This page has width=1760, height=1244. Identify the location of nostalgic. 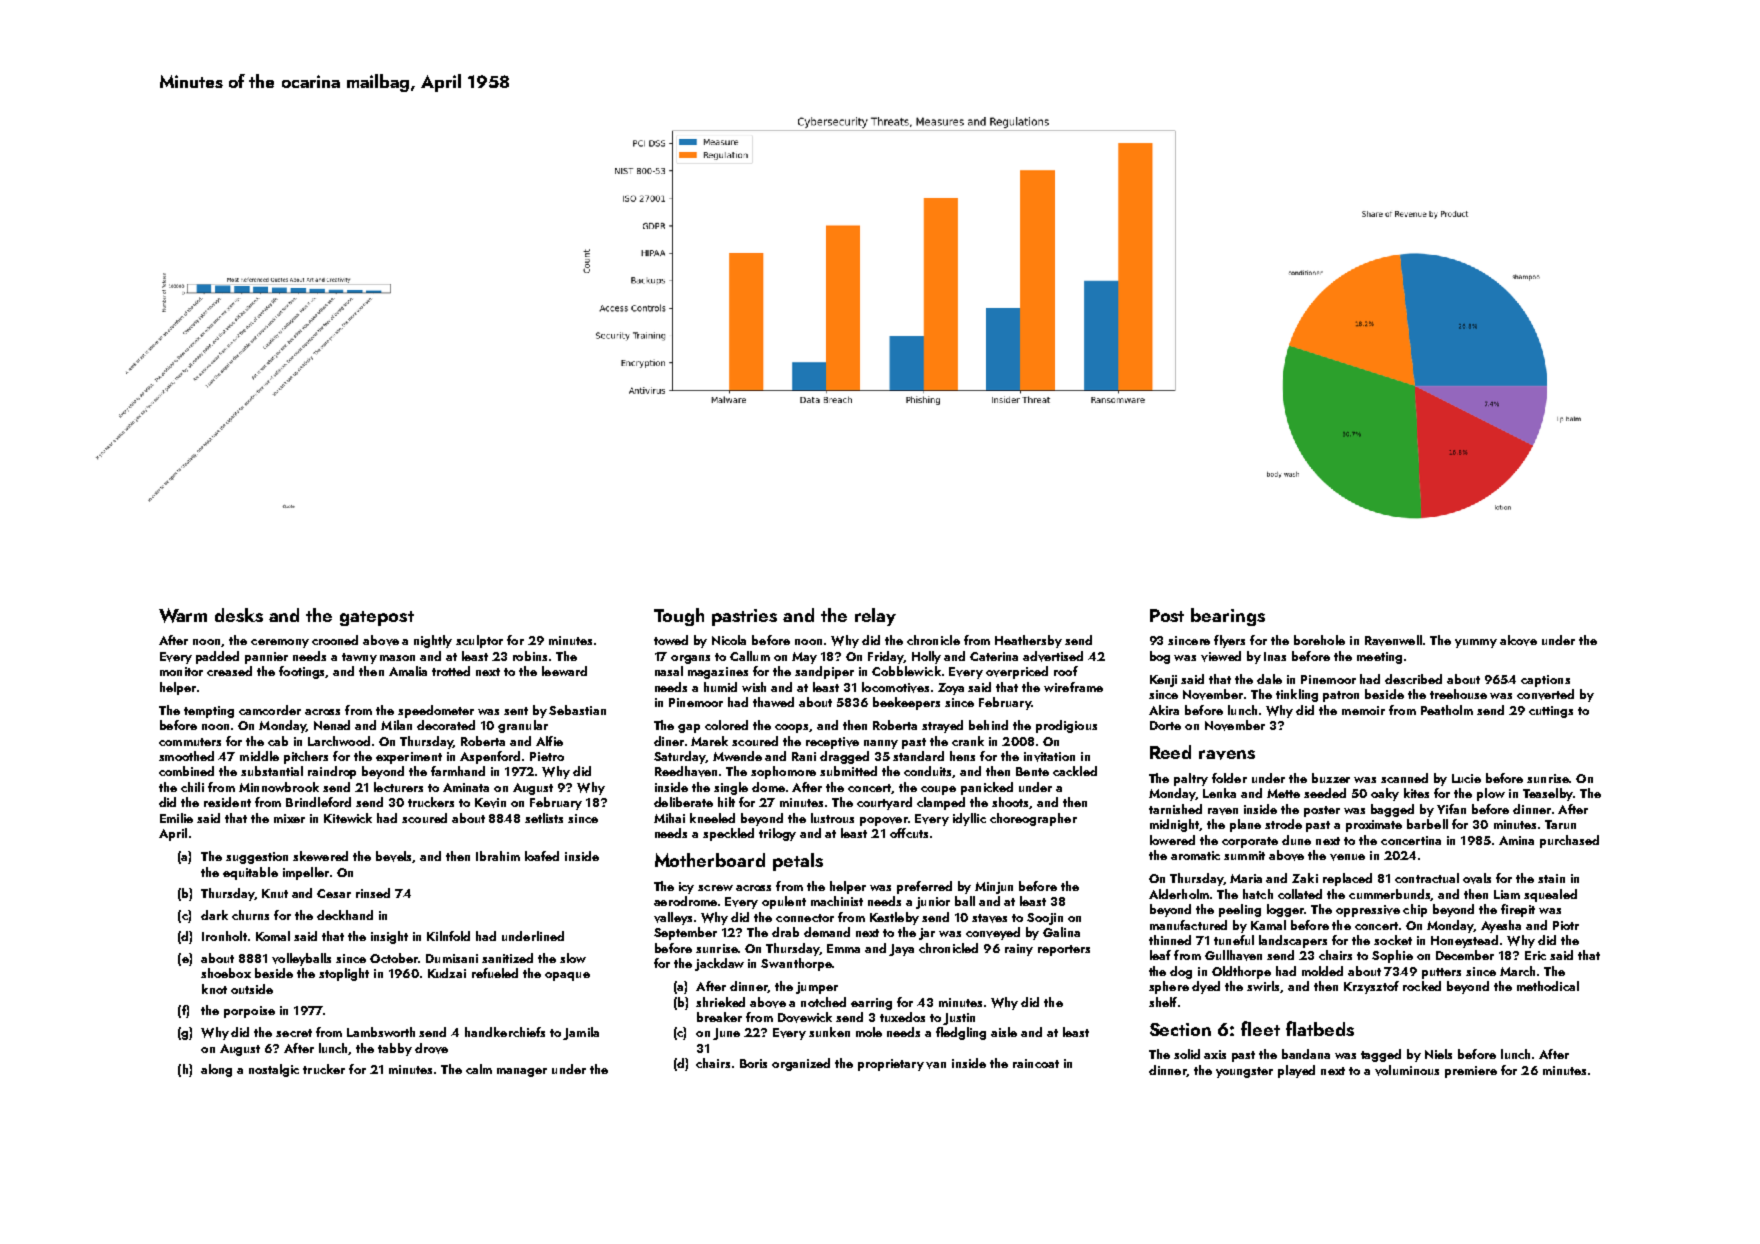
(274, 1070).
